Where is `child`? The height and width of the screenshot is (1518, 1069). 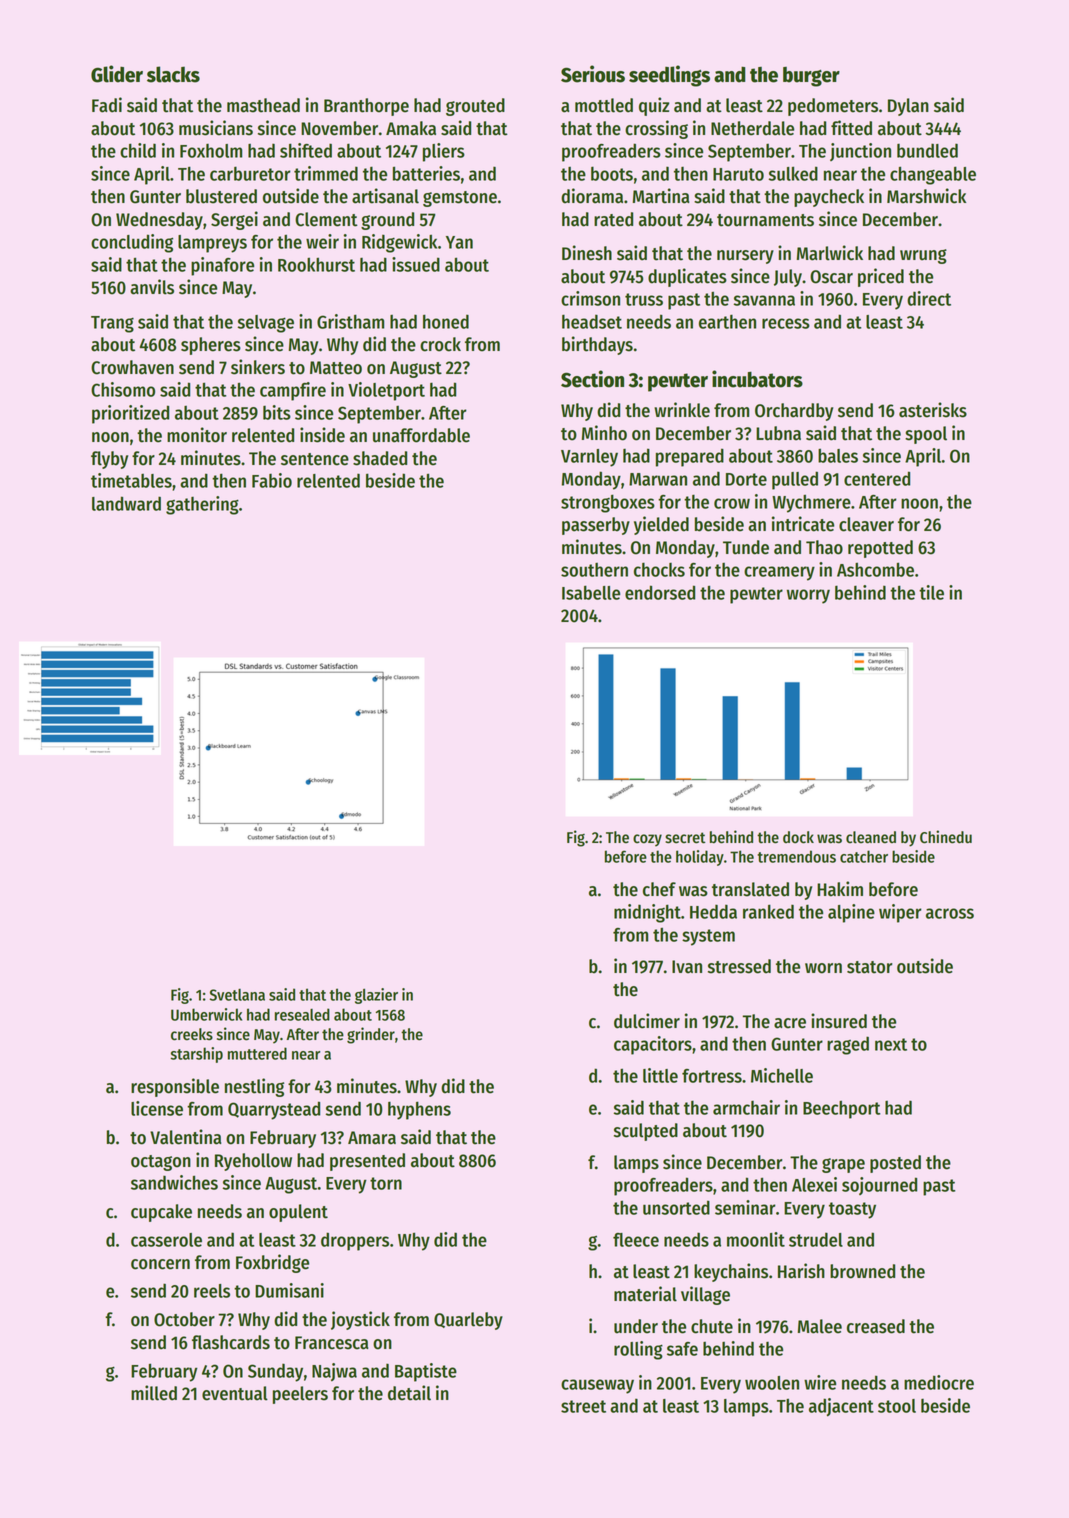
child is located at coordinates (138, 150).
